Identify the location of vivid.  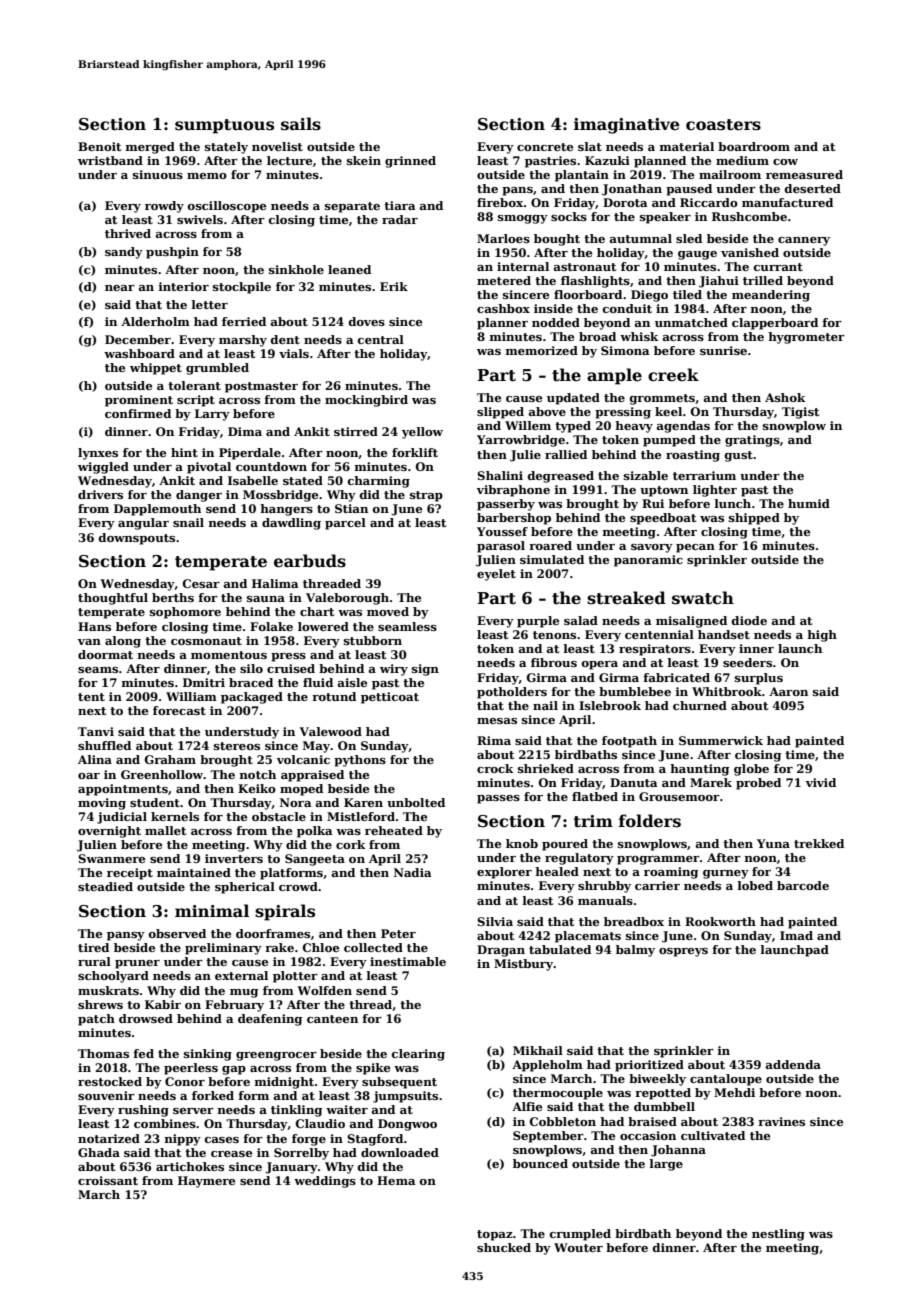
(821, 782).
